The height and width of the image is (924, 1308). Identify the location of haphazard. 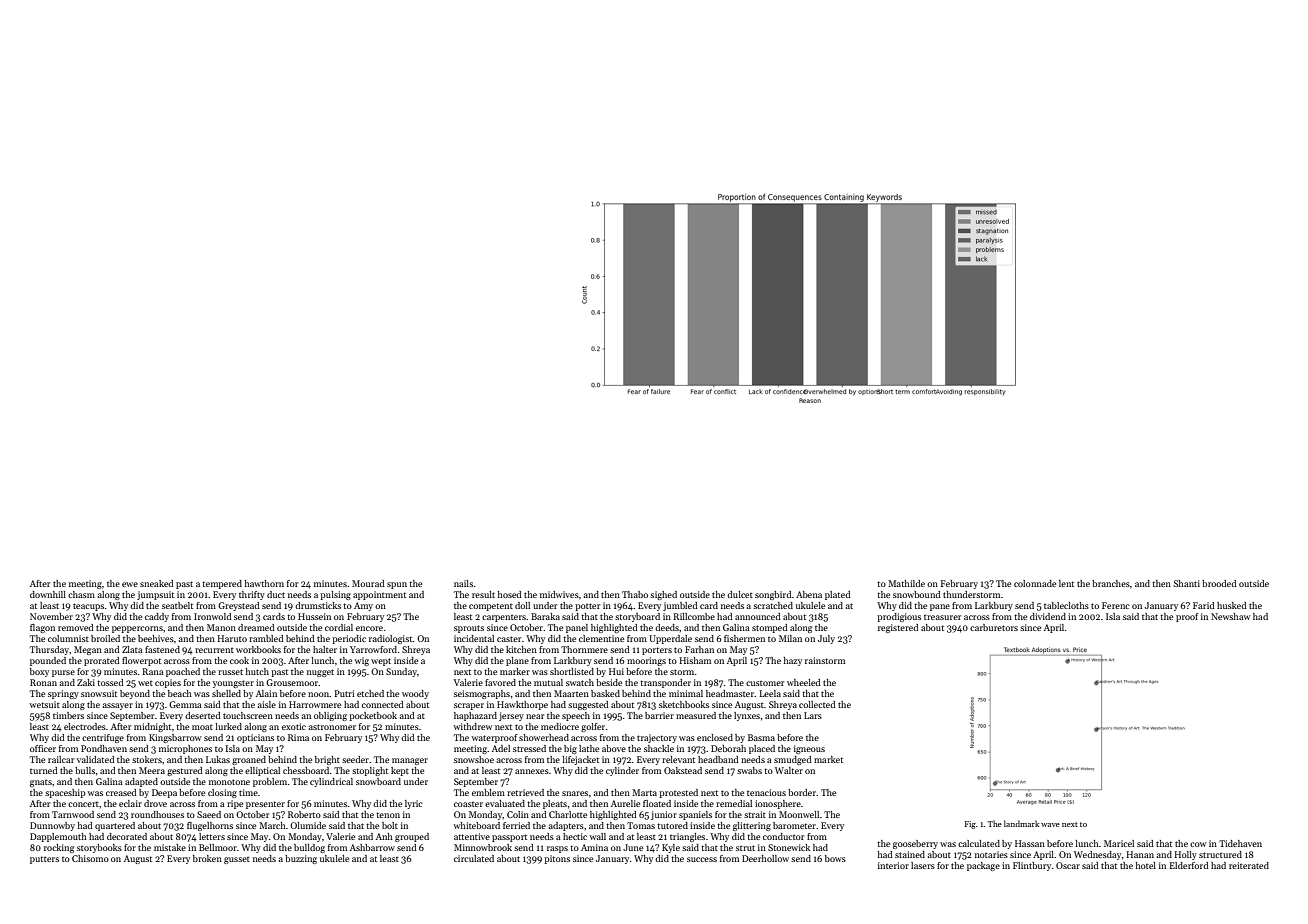
(475, 716).
